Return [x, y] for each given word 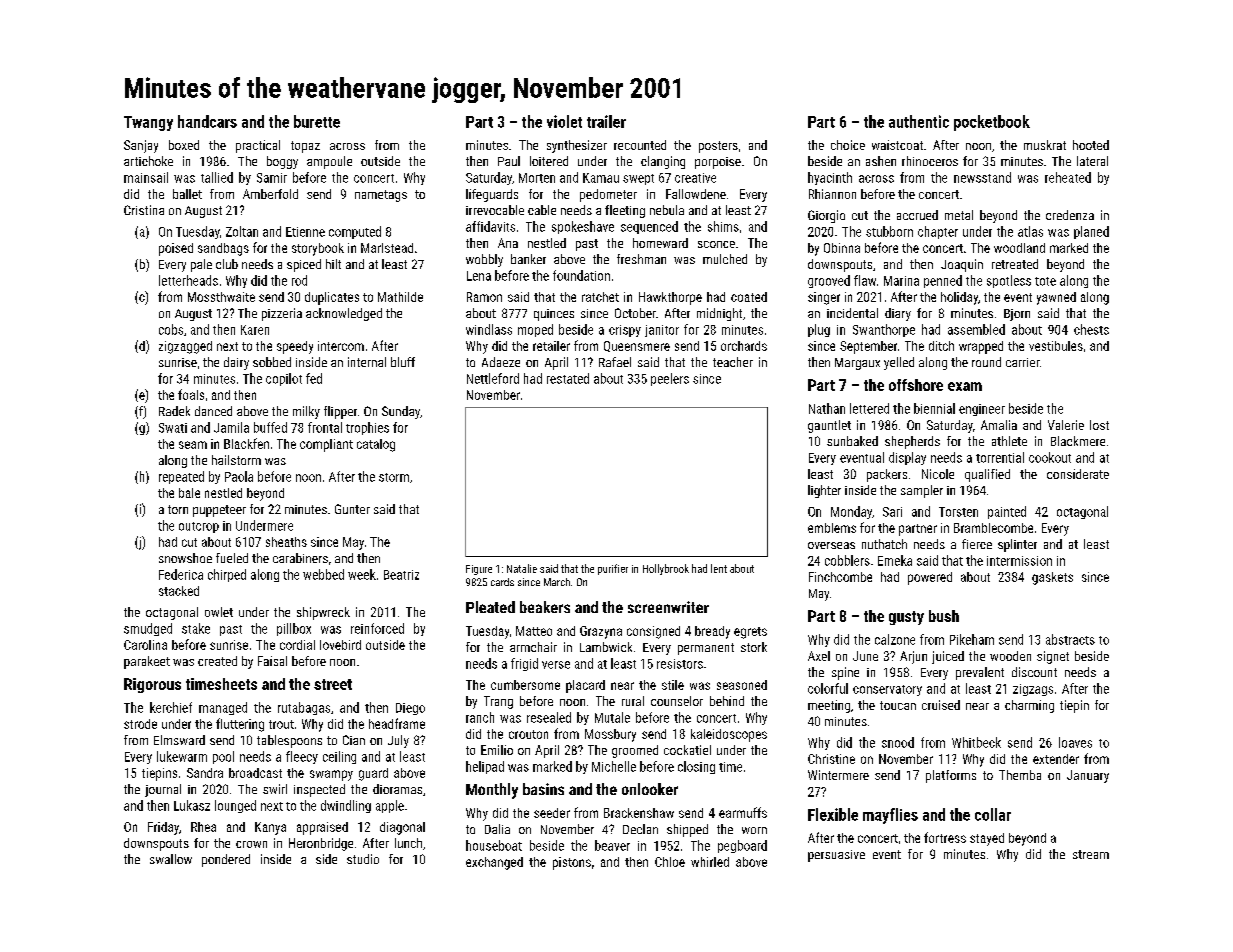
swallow [171, 859]
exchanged [494, 863]
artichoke [148, 161]
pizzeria [282, 314]
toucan [898, 705]
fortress [945, 837]
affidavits [490, 226]
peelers [670, 379]
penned [943, 281]
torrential [1000, 457]
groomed [635, 751]
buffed [270, 427]
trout [281, 724]
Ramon [484, 297]
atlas [1030, 231]
